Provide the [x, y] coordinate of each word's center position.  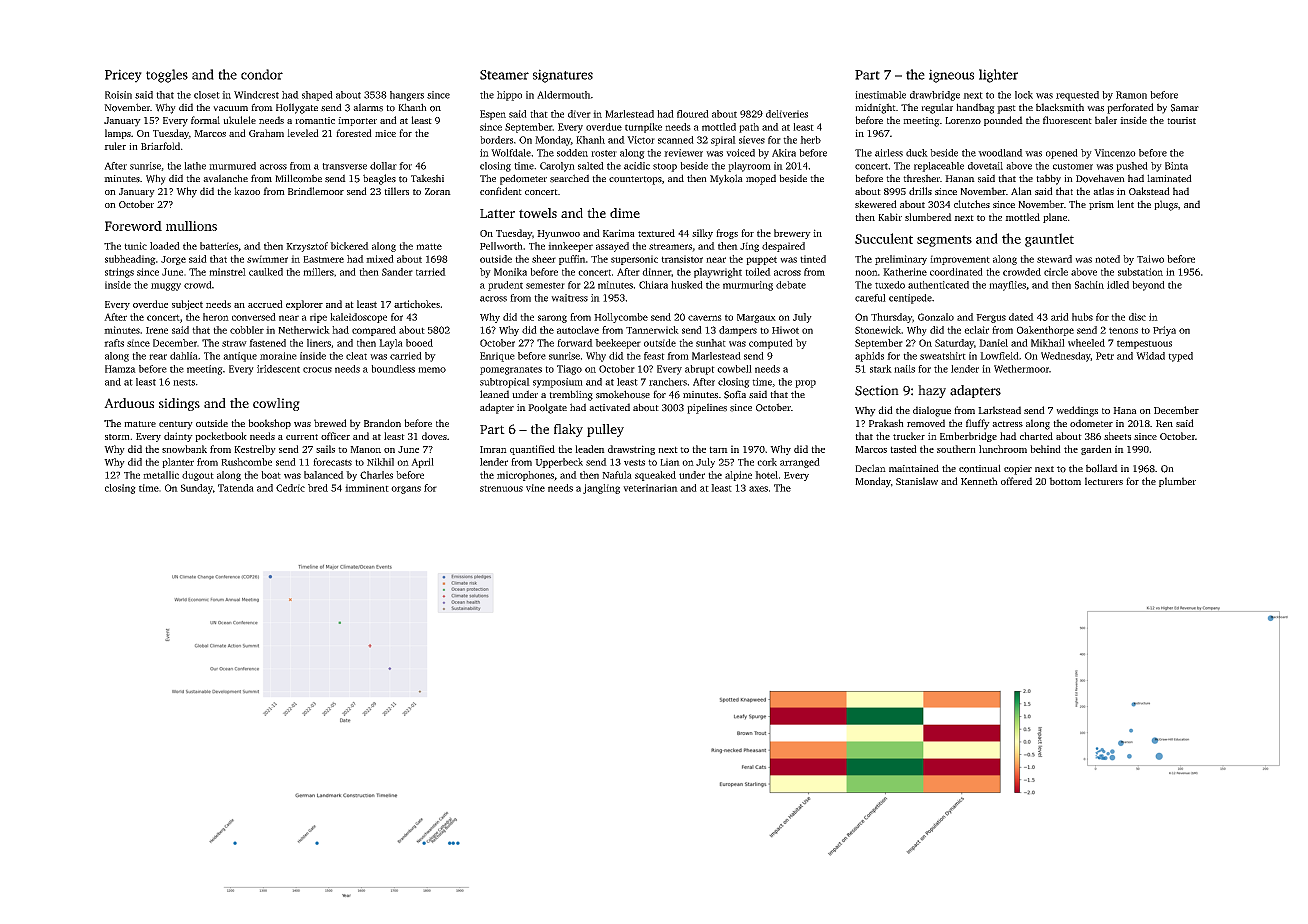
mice [385, 133]
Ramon [1131, 95]
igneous [951, 76]
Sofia [735, 394]
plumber [1177, 482]
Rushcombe [246, 462]
